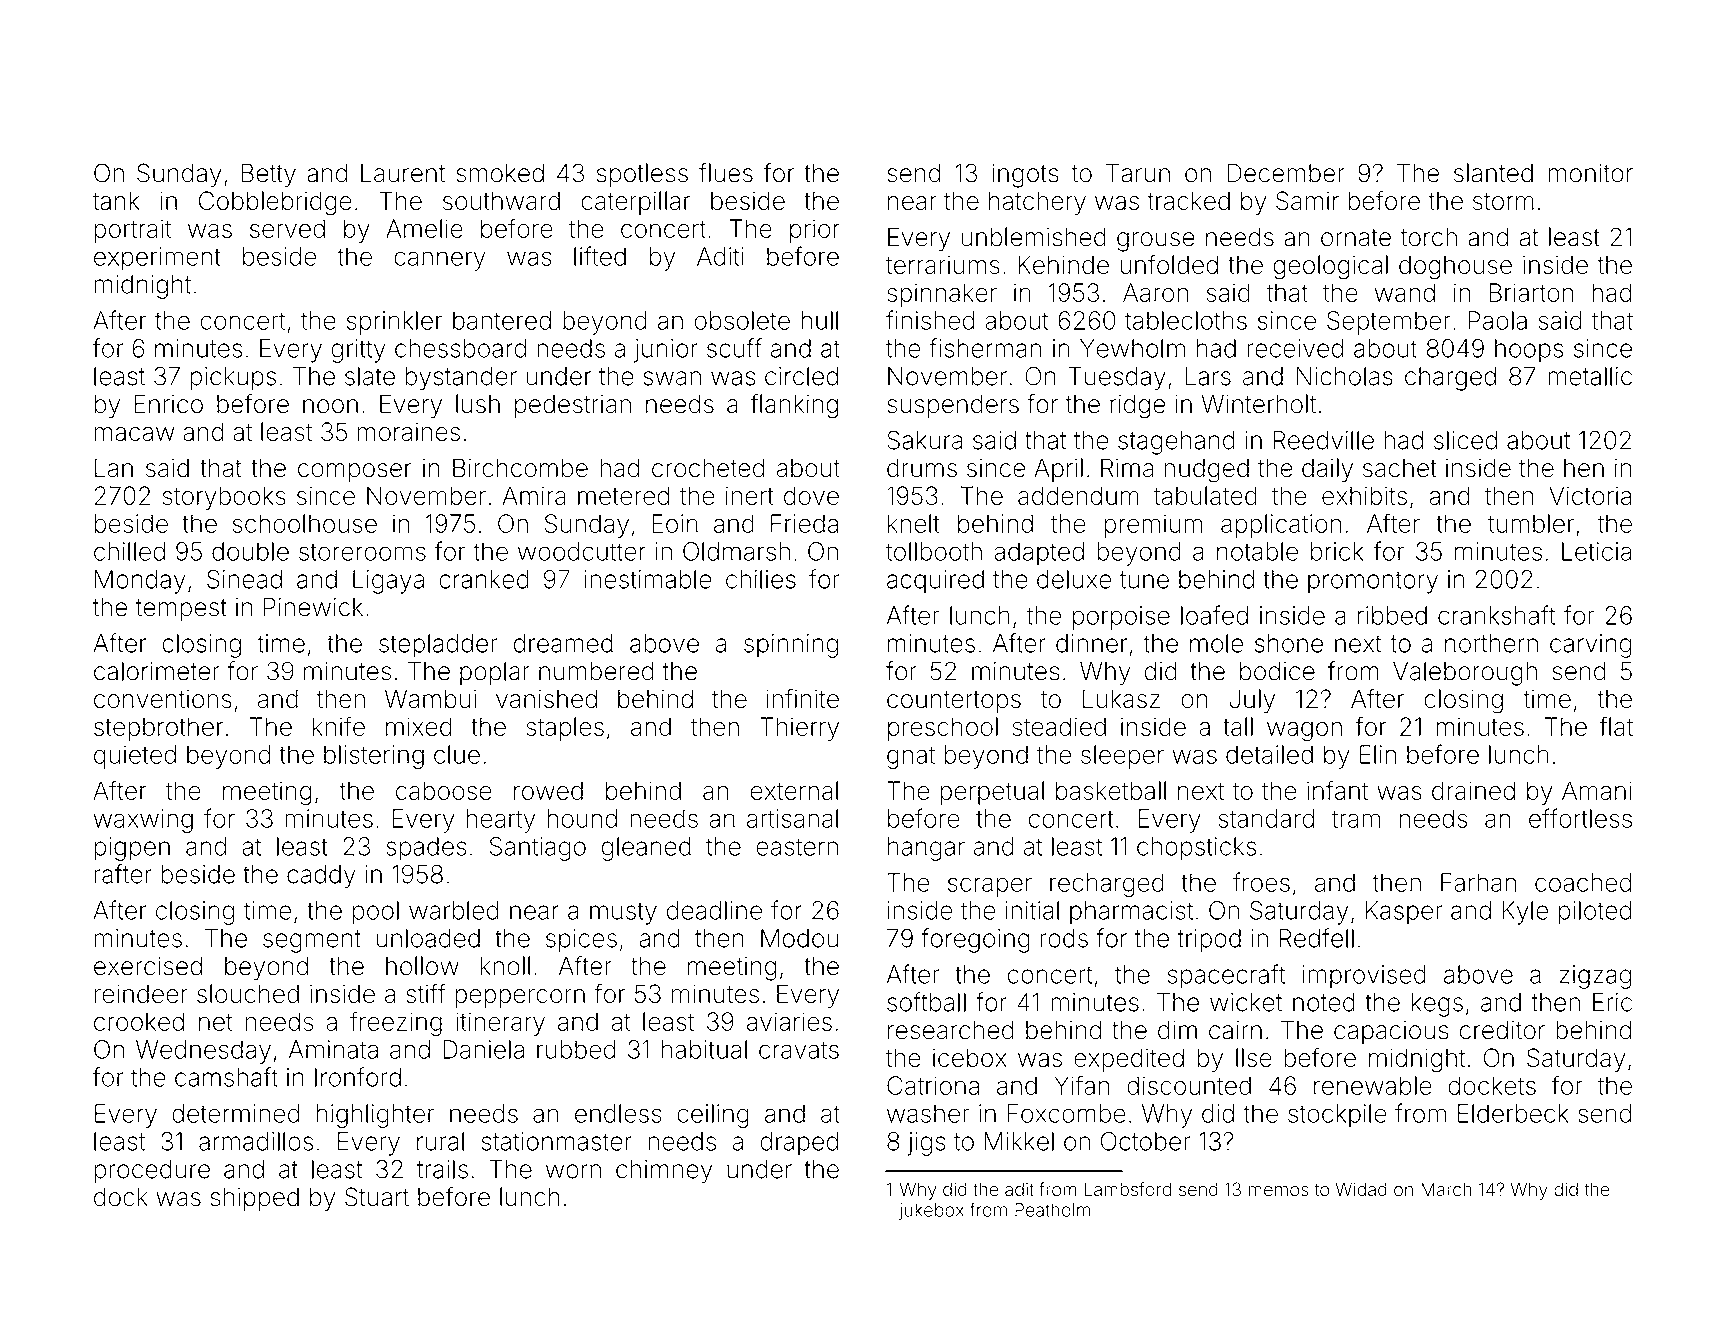 The image size is (1726, 1334). I want to click on Stuart, so click(377, 1197).
